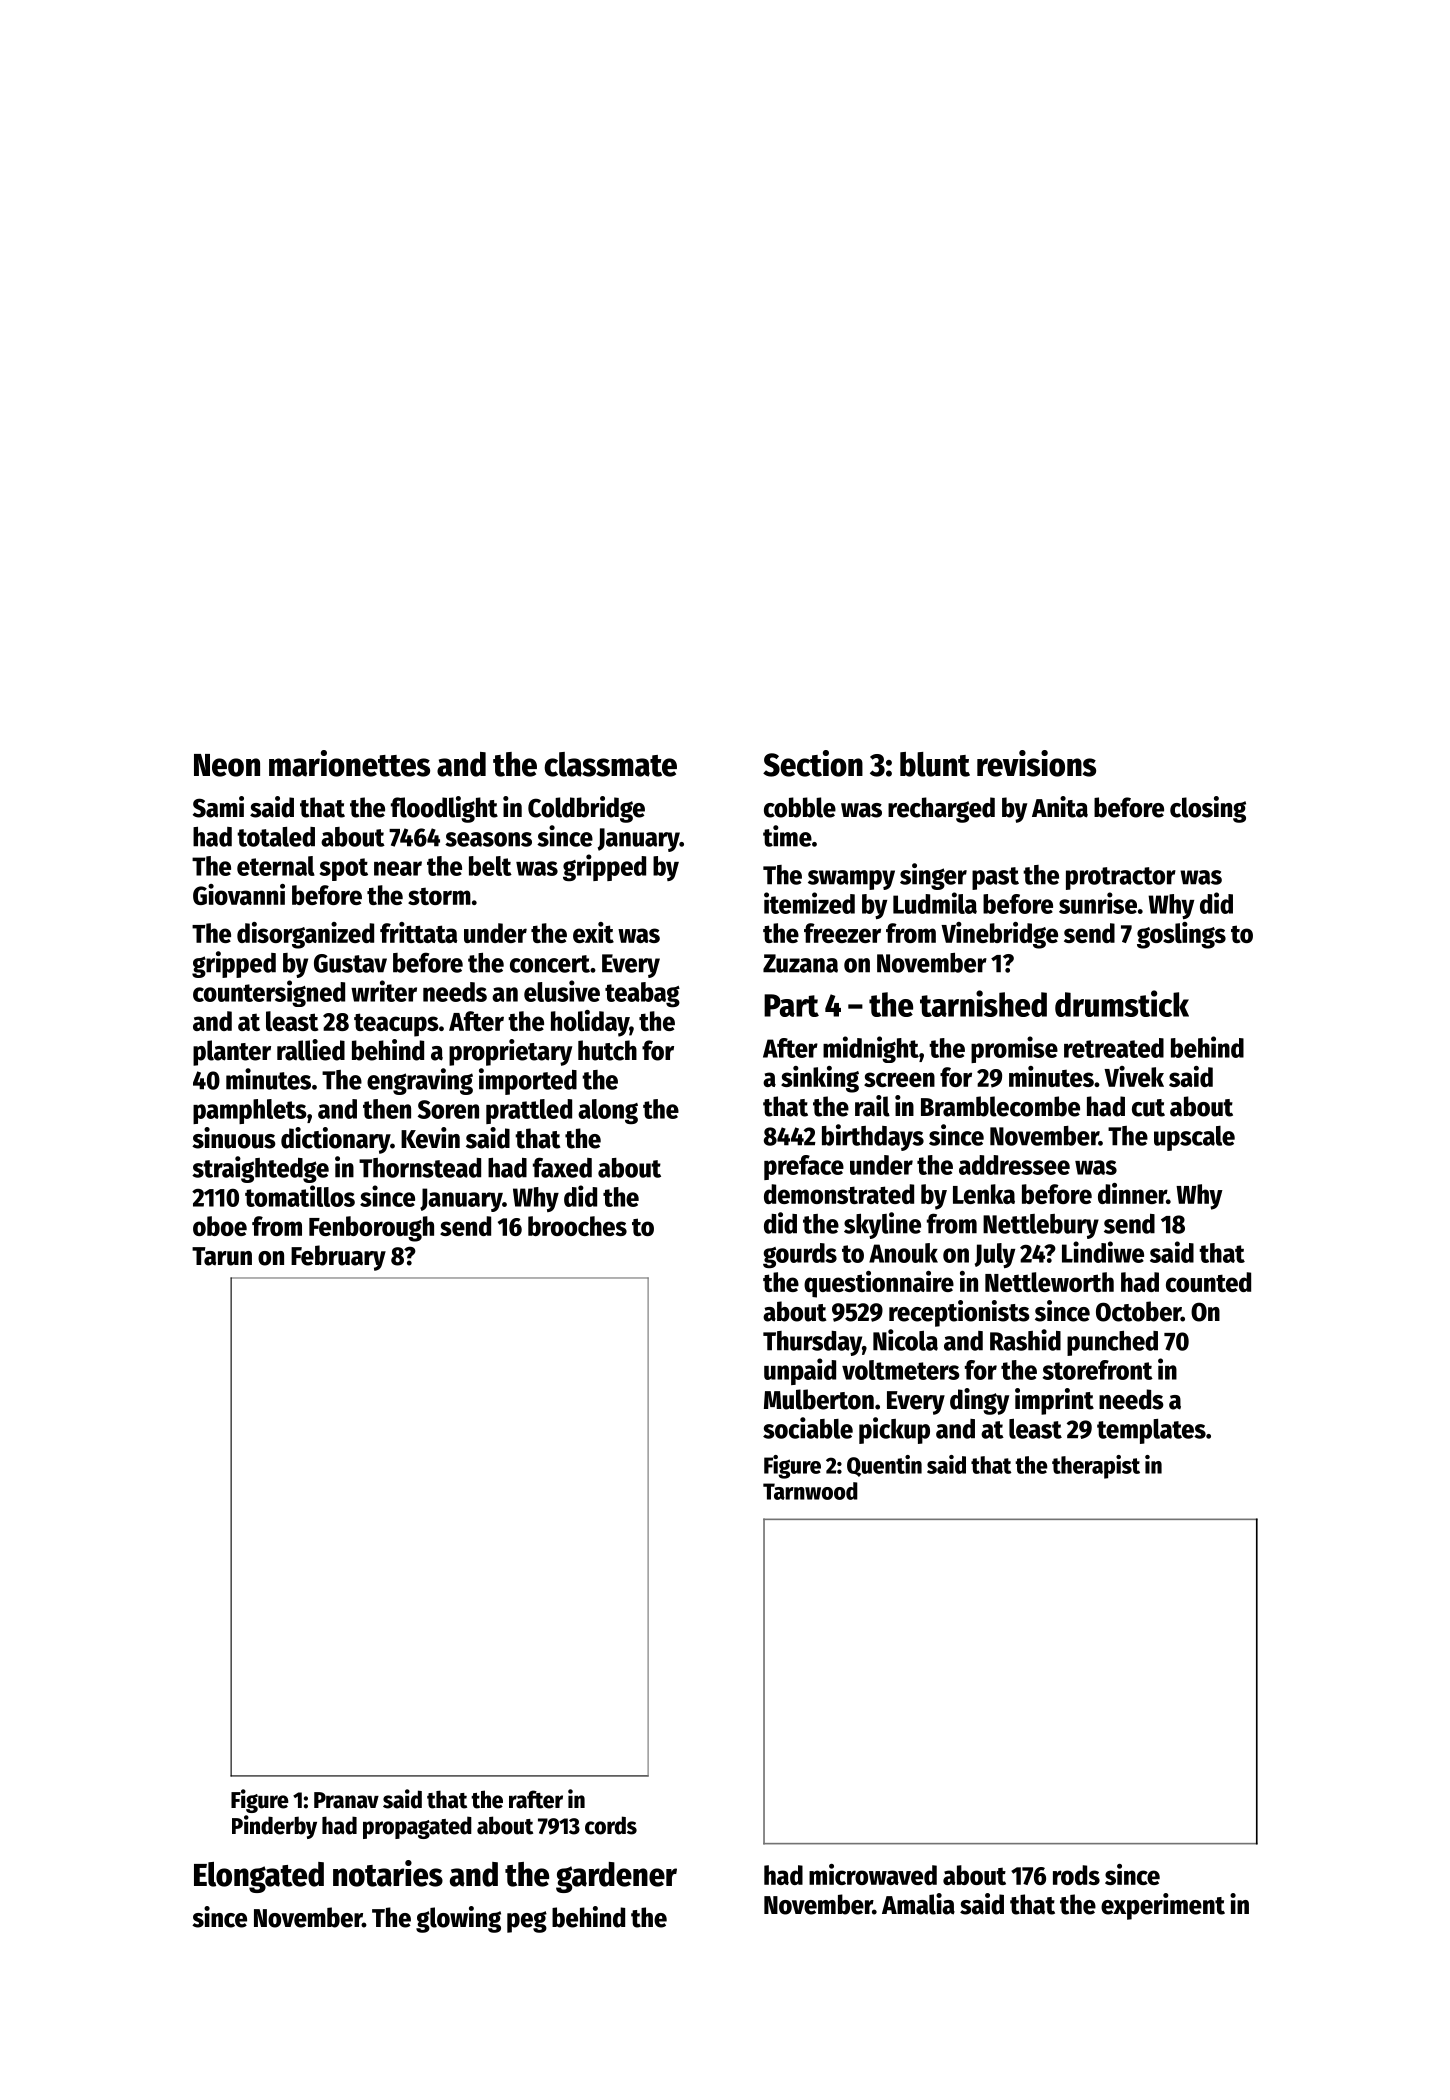  What do you see at coordinates (800, 1371) in the screenshot?
I see `unpaid` at bounding box center [800, 1371].
